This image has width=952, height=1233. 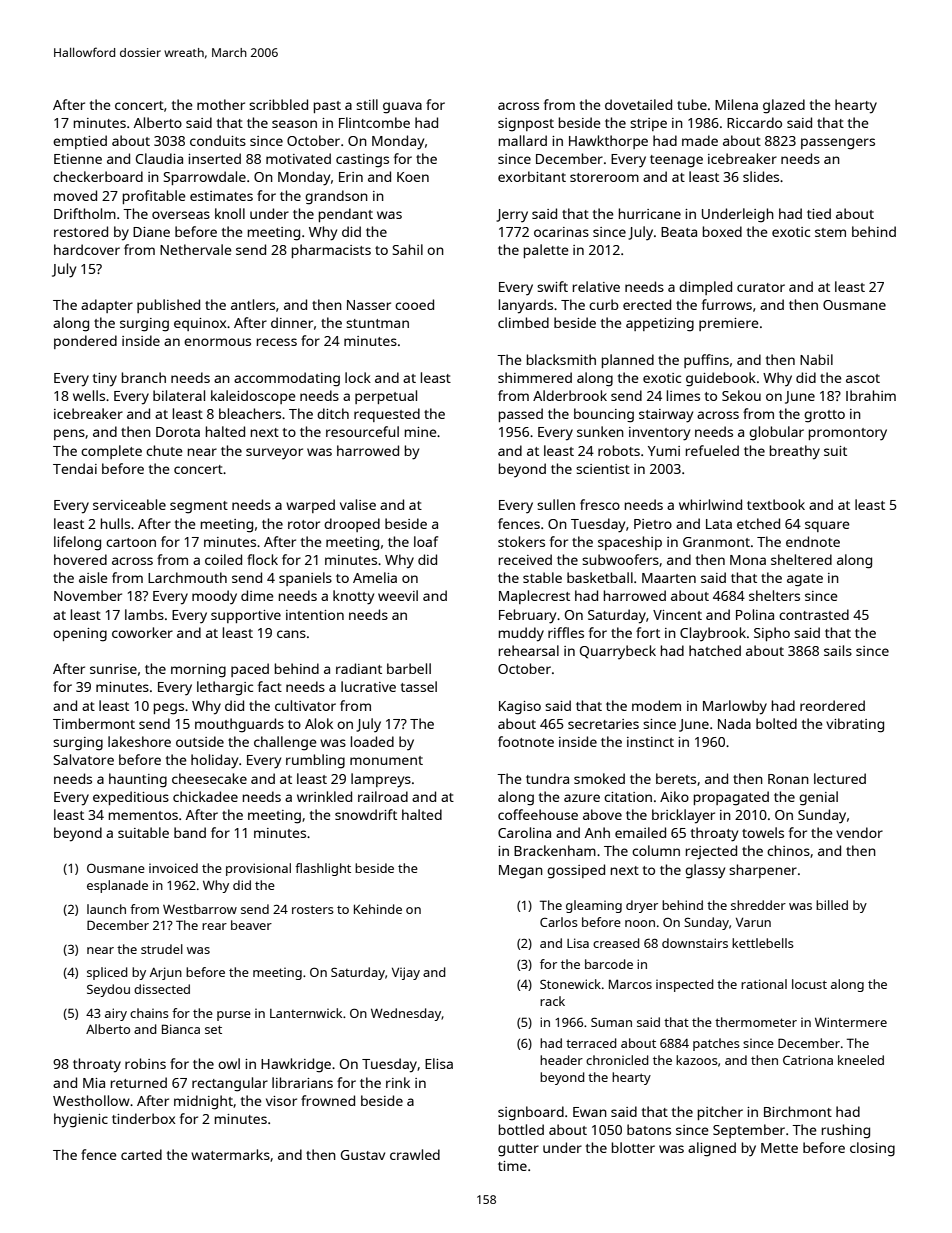 What do you see at coordinates (378, 909) in the image?
I see `Kehinde` at bounding box center [378, 909].
